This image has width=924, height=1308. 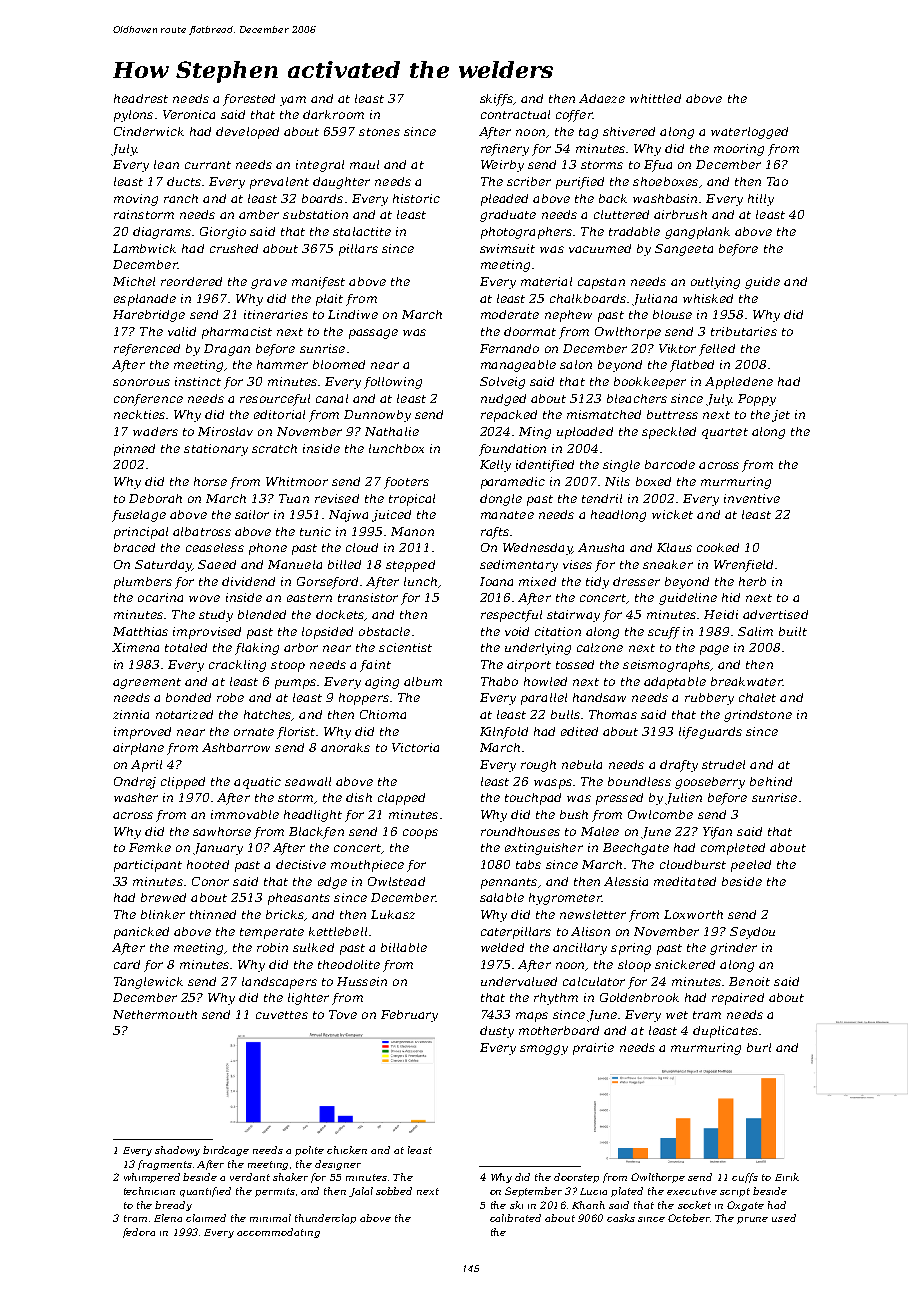 I want to click on nephew, so click(x=568, y=316).
